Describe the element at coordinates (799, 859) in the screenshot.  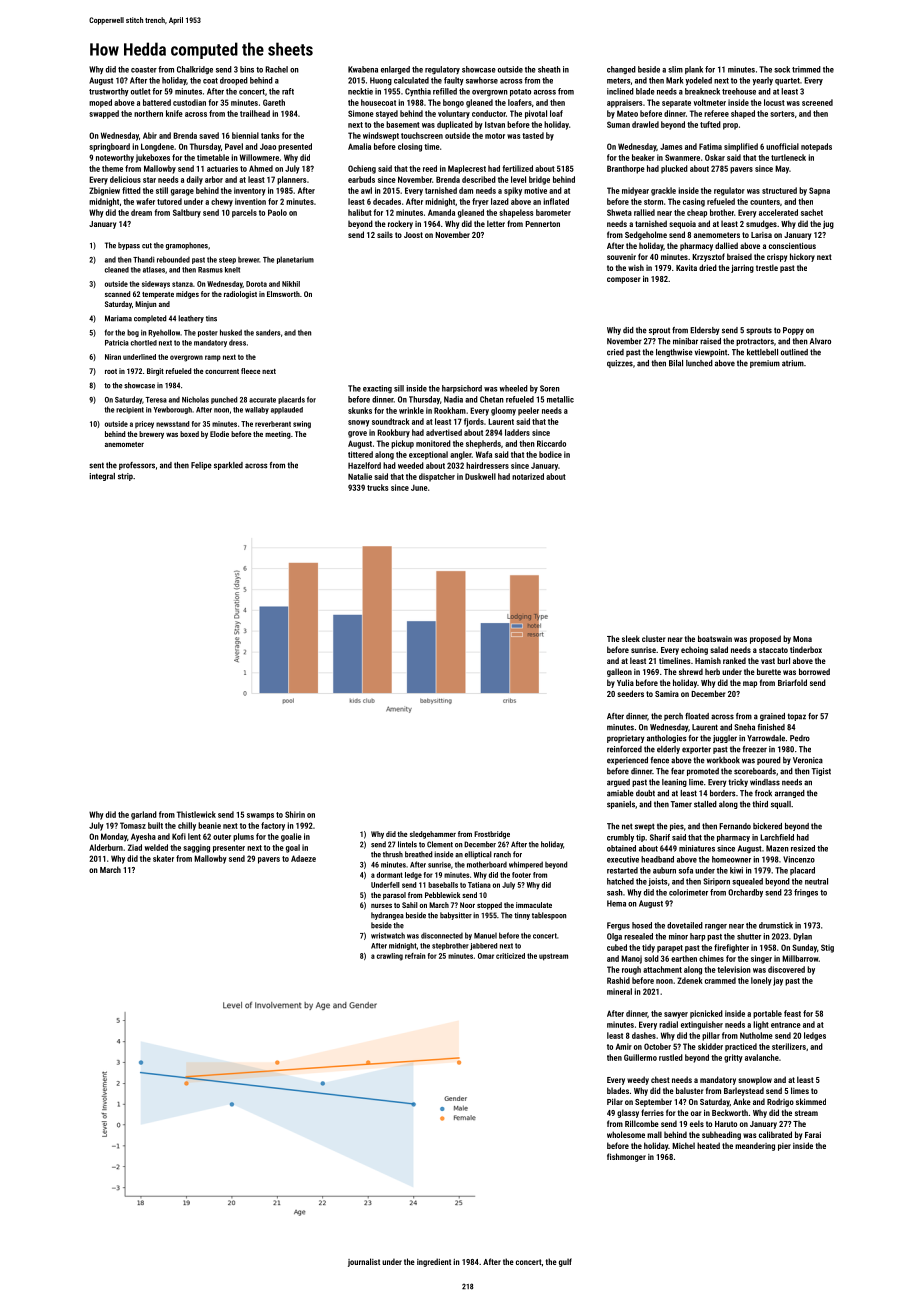
I see `Vincenzo` at that location.
